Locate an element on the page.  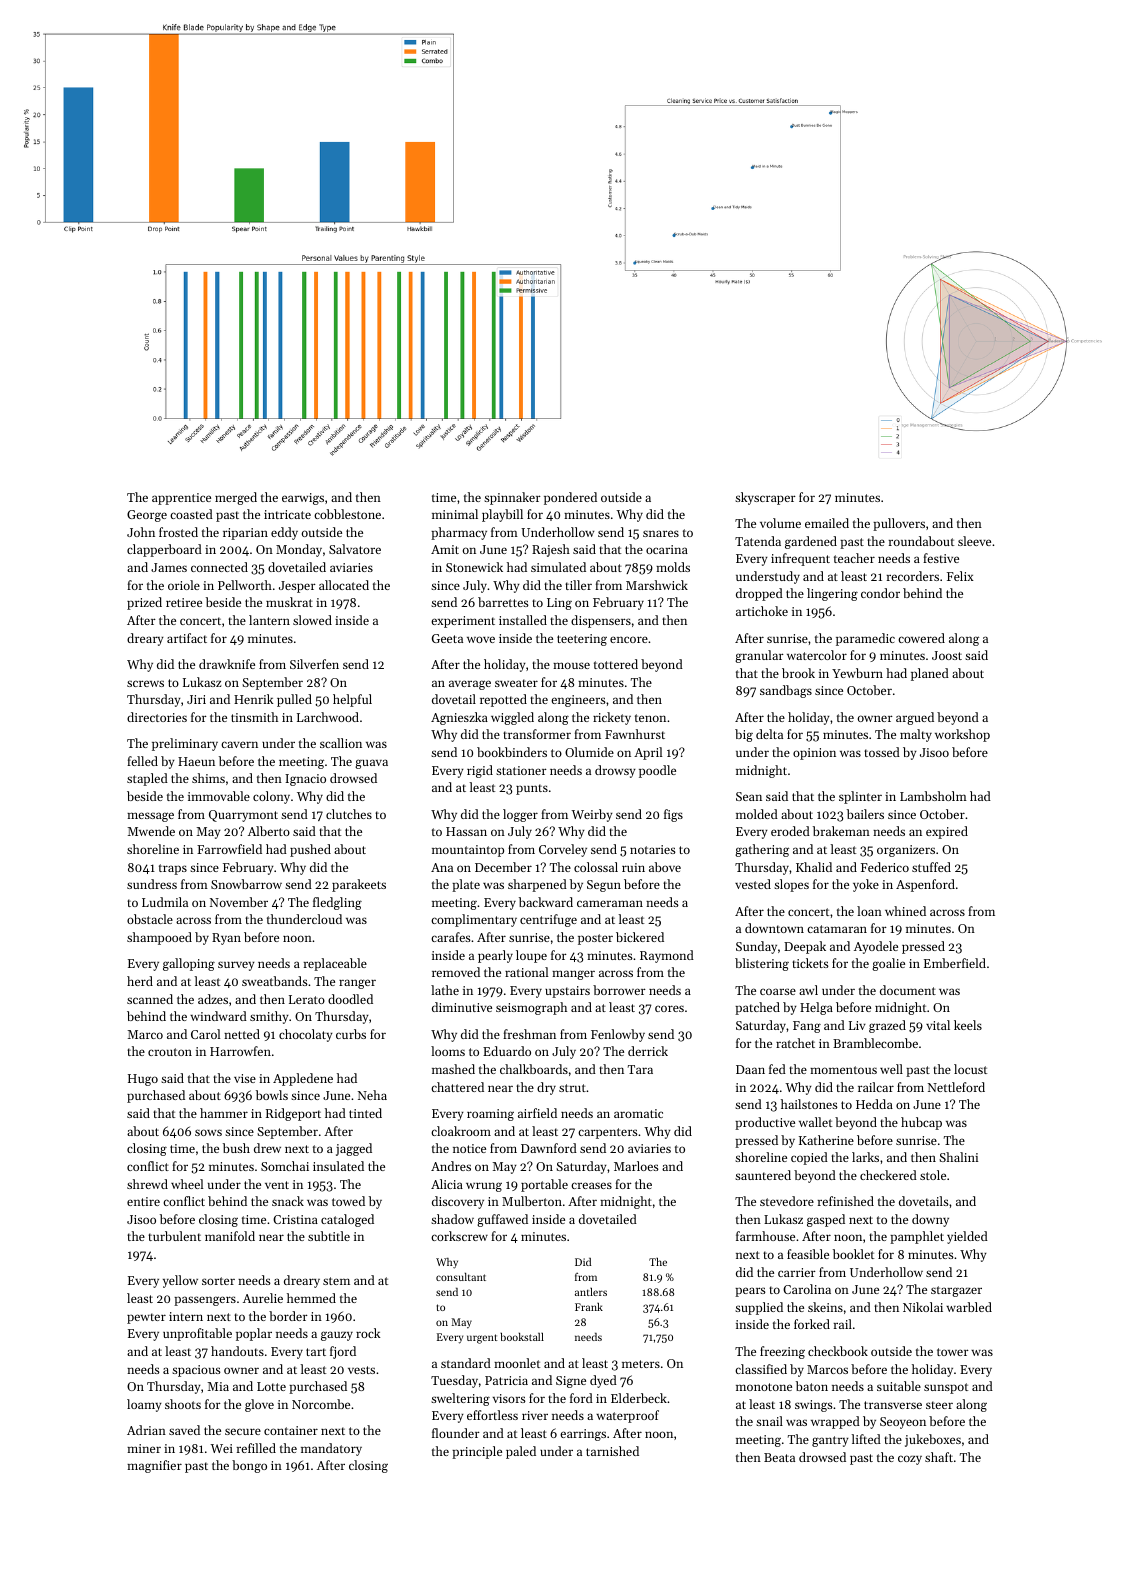
pewter is located at coordinates (146, 1318).
